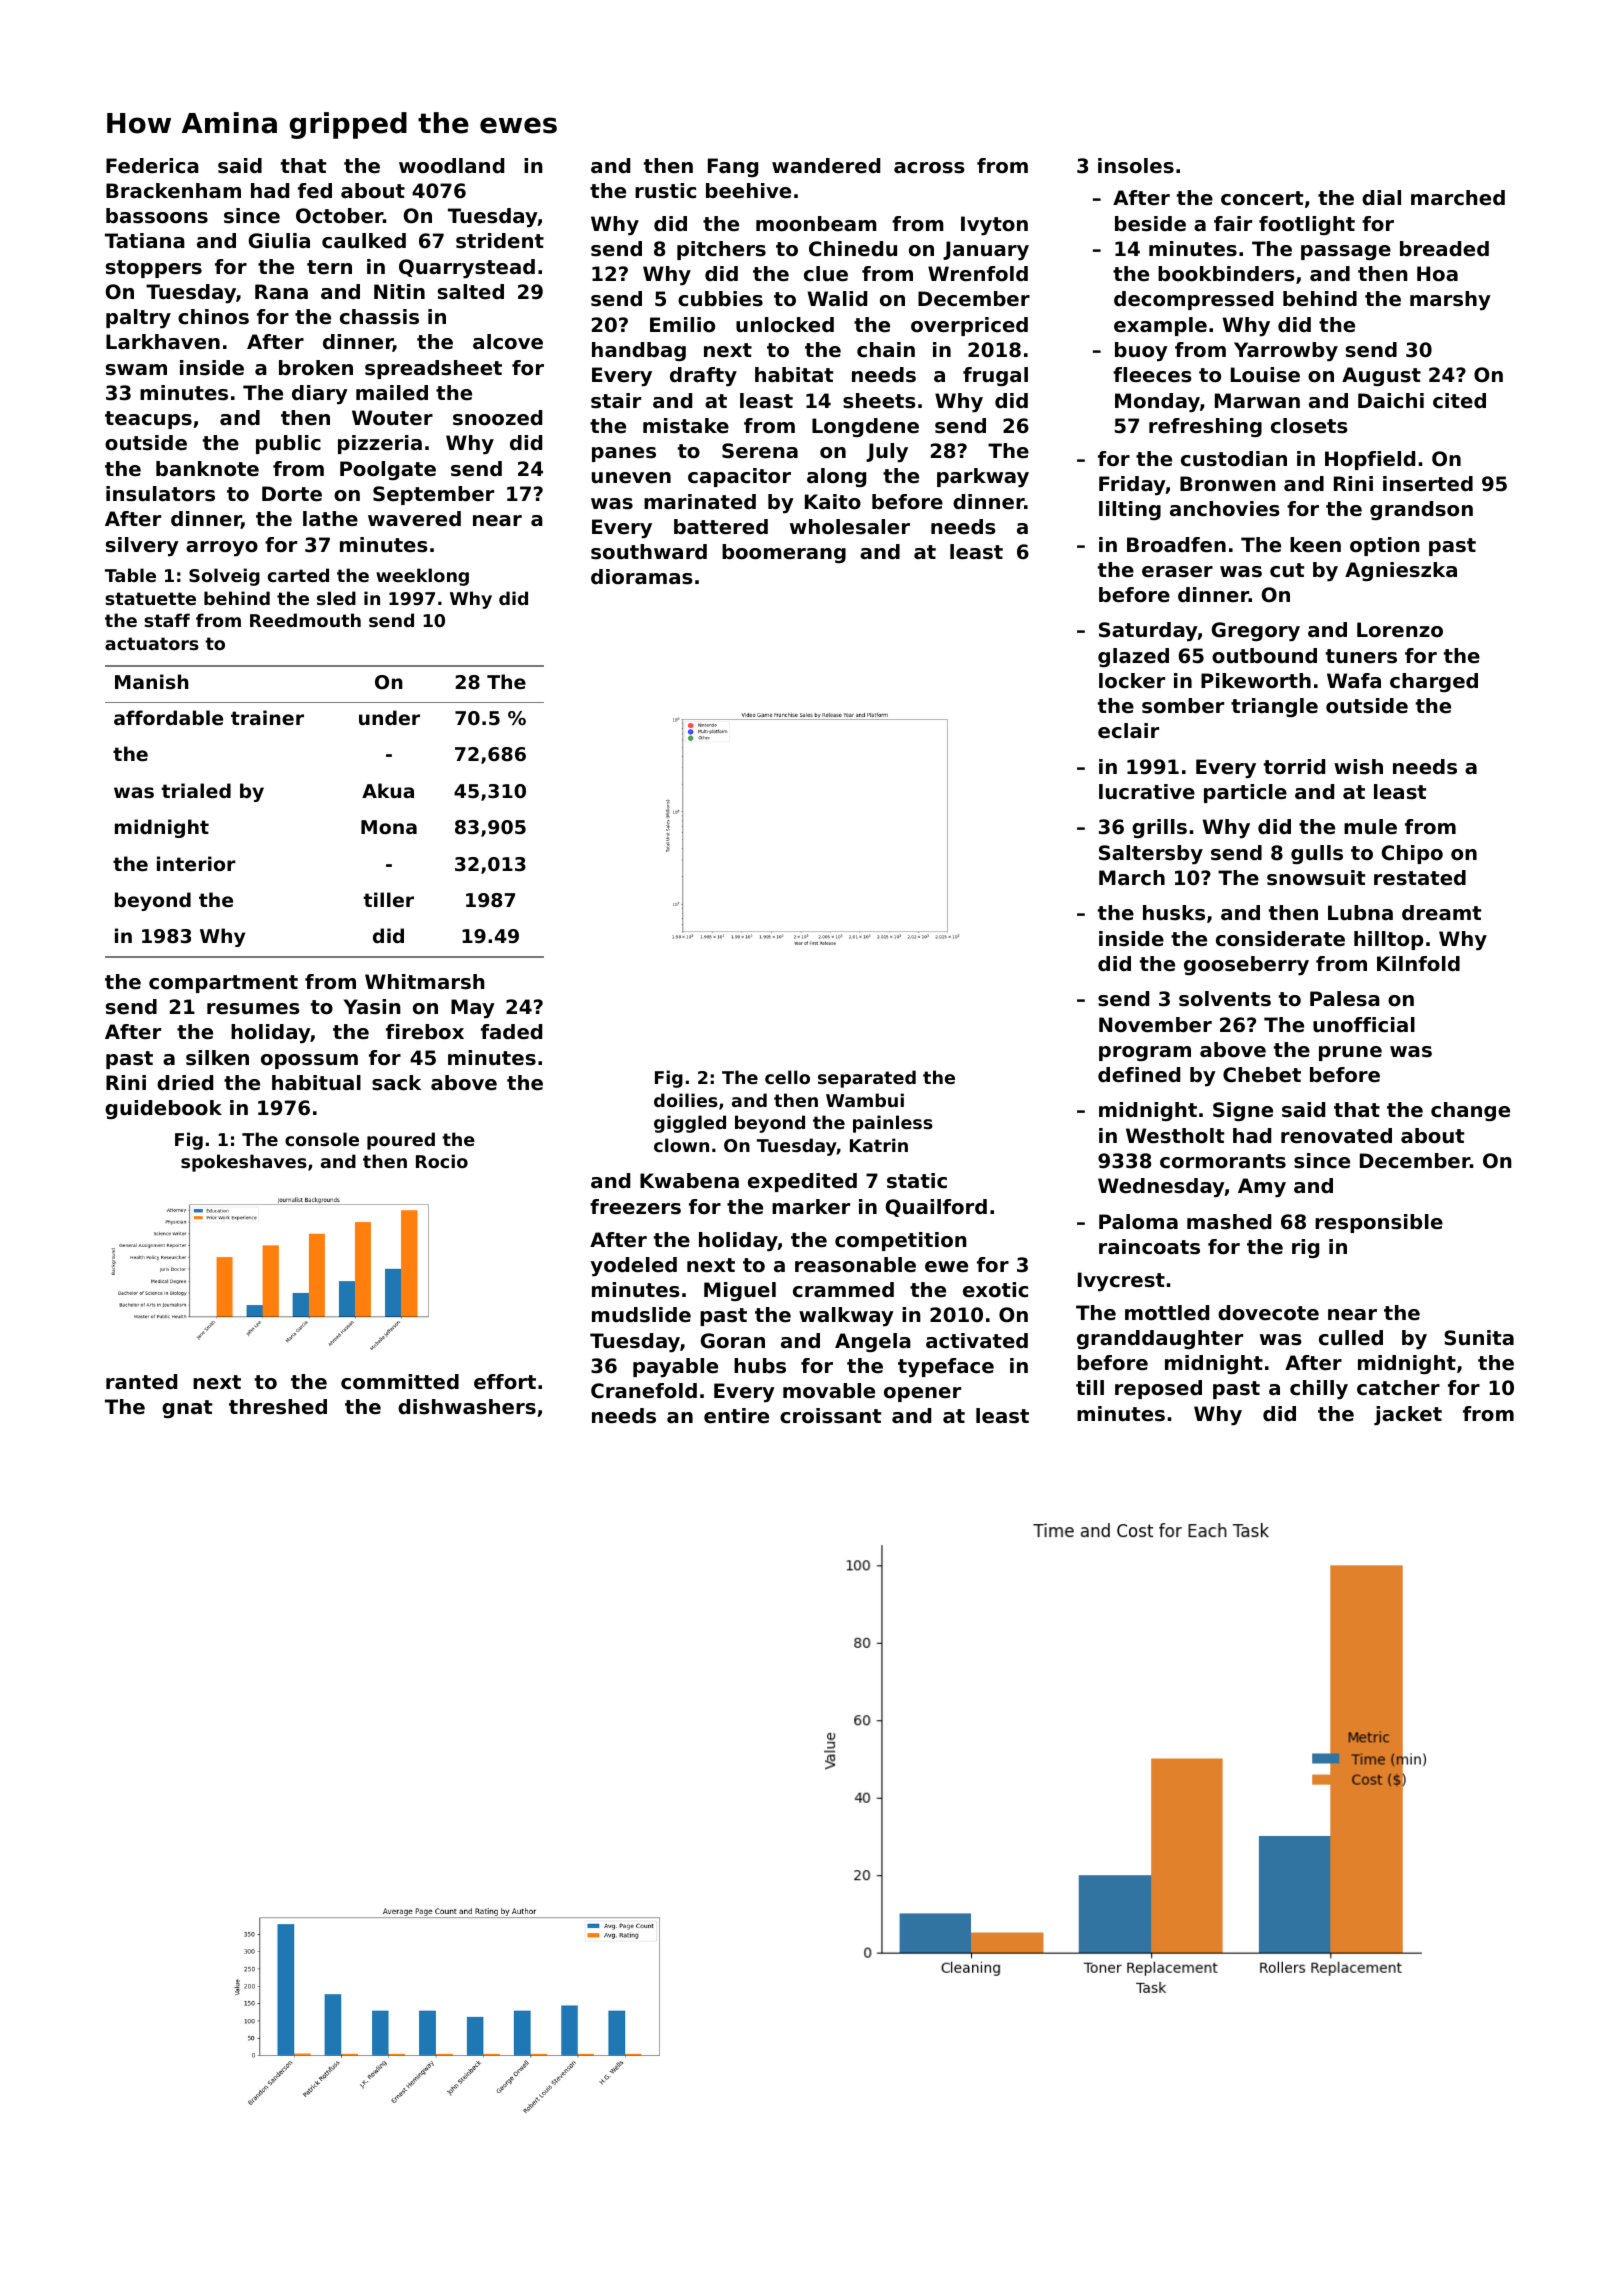 Image resolution: width=1620 pixels, height=2292 pixels. I want to click on Brackenham, so click(173, 191).
